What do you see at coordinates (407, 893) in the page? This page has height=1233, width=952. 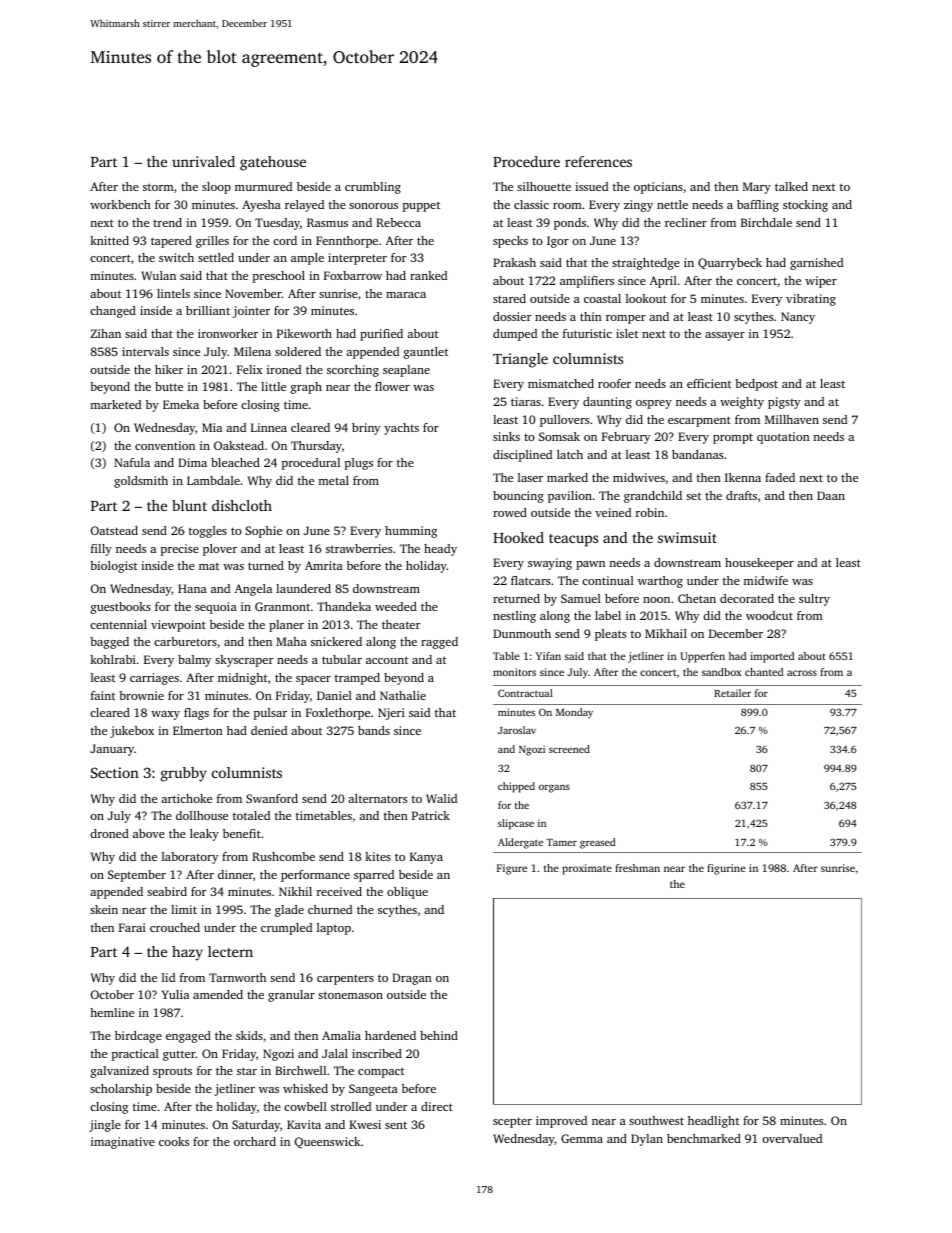 I see `oblique` at bounding box center [407, 893].
